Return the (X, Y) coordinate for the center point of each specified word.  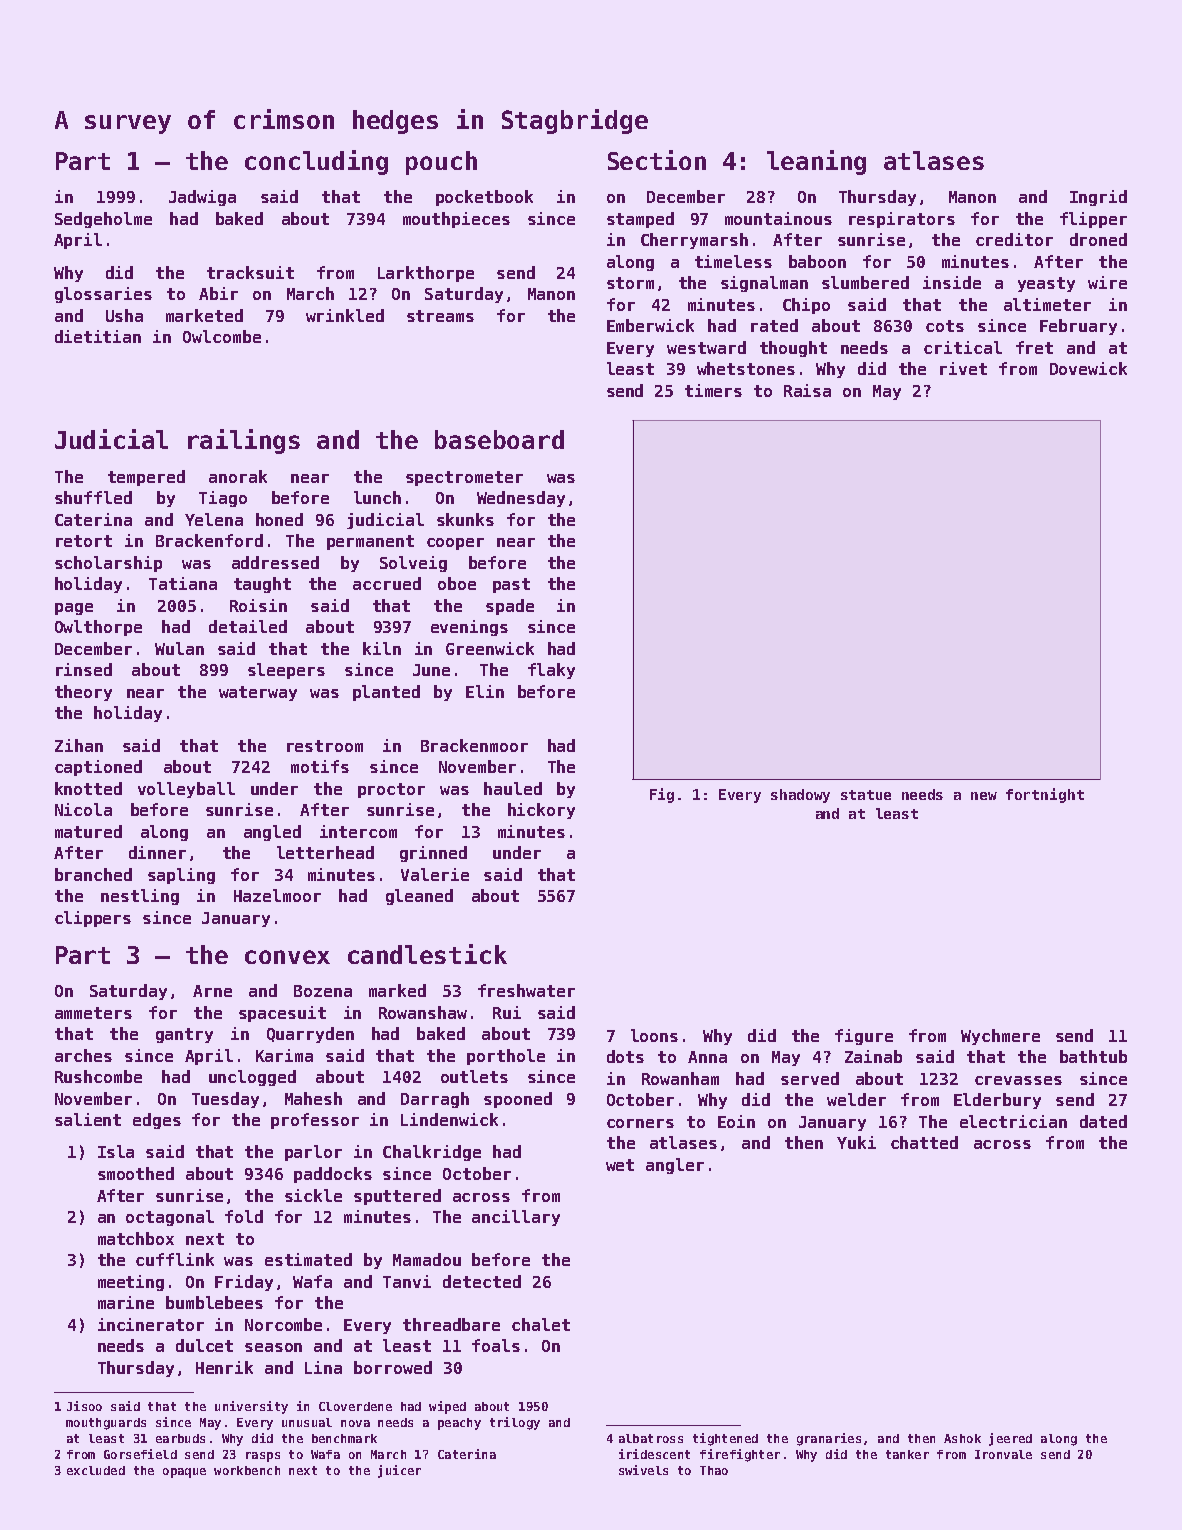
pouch (441, 163)
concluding (316, 162)
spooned (518, 1100)
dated (1103, 1121)
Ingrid (1098, 198)
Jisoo (84, 1406)
